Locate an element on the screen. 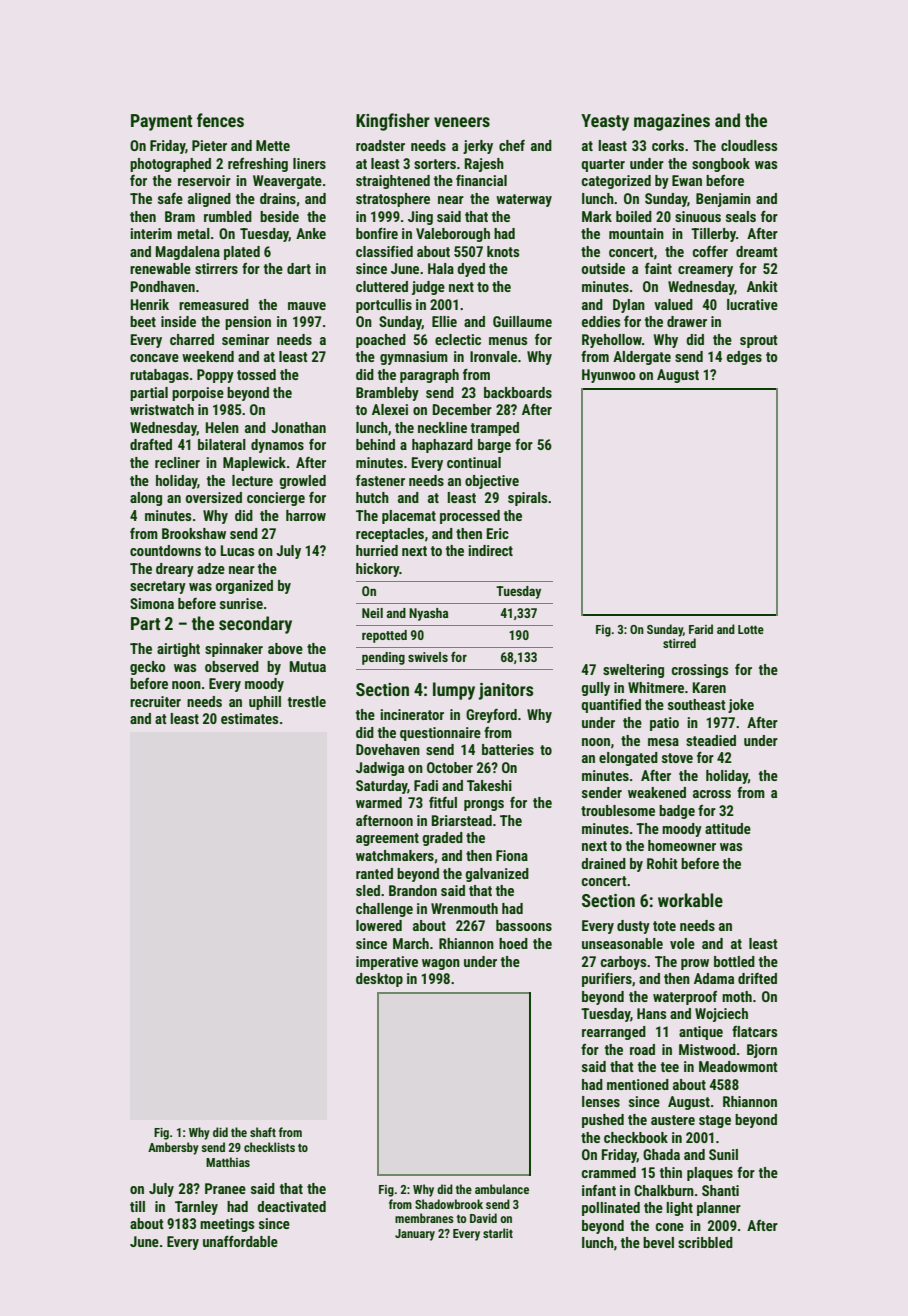 The image size is (908, 1316). outside is located at coordinates (603, 268).
